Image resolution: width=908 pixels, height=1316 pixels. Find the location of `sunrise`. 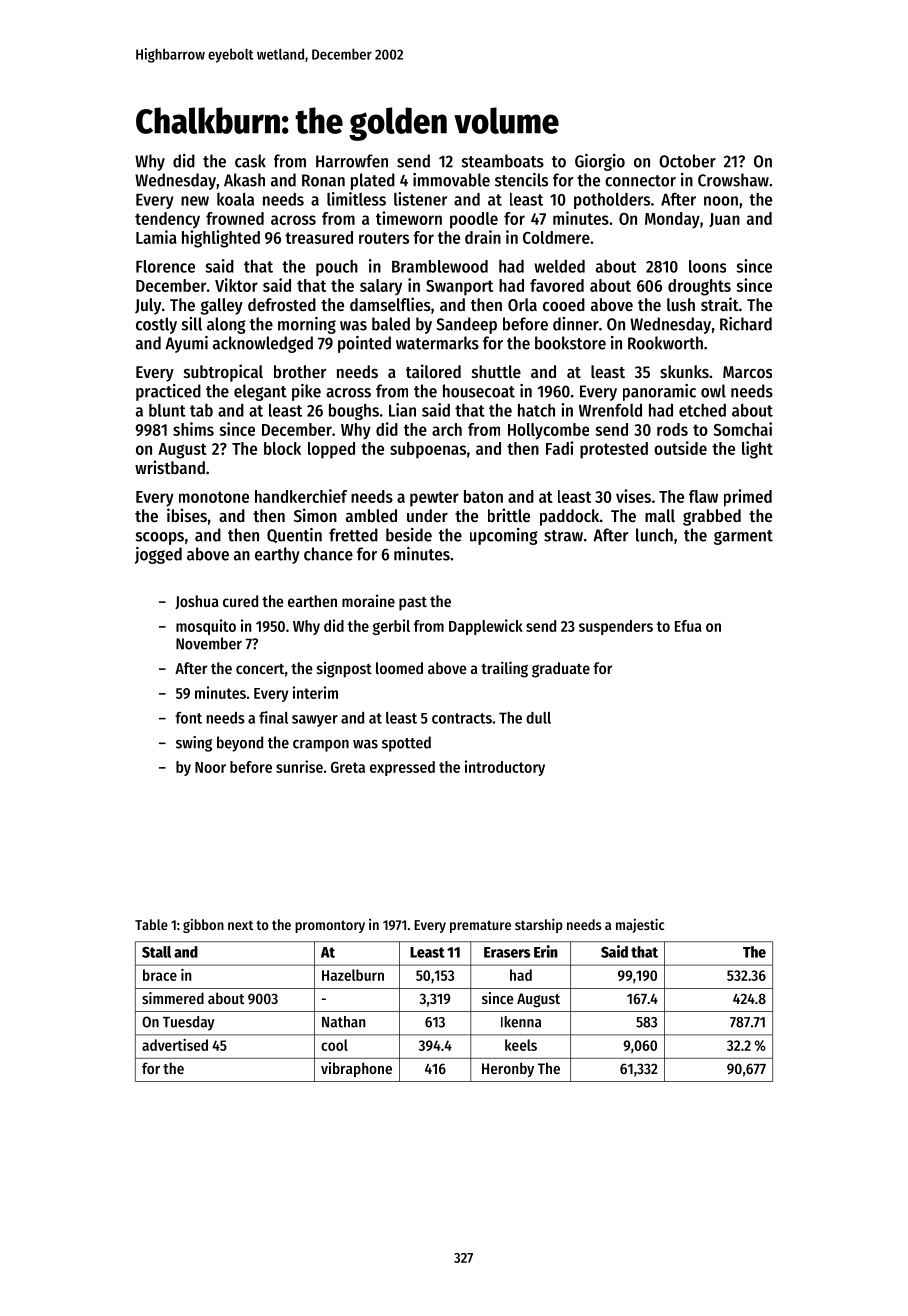

sunrise is located at coordinates (299, 766).
